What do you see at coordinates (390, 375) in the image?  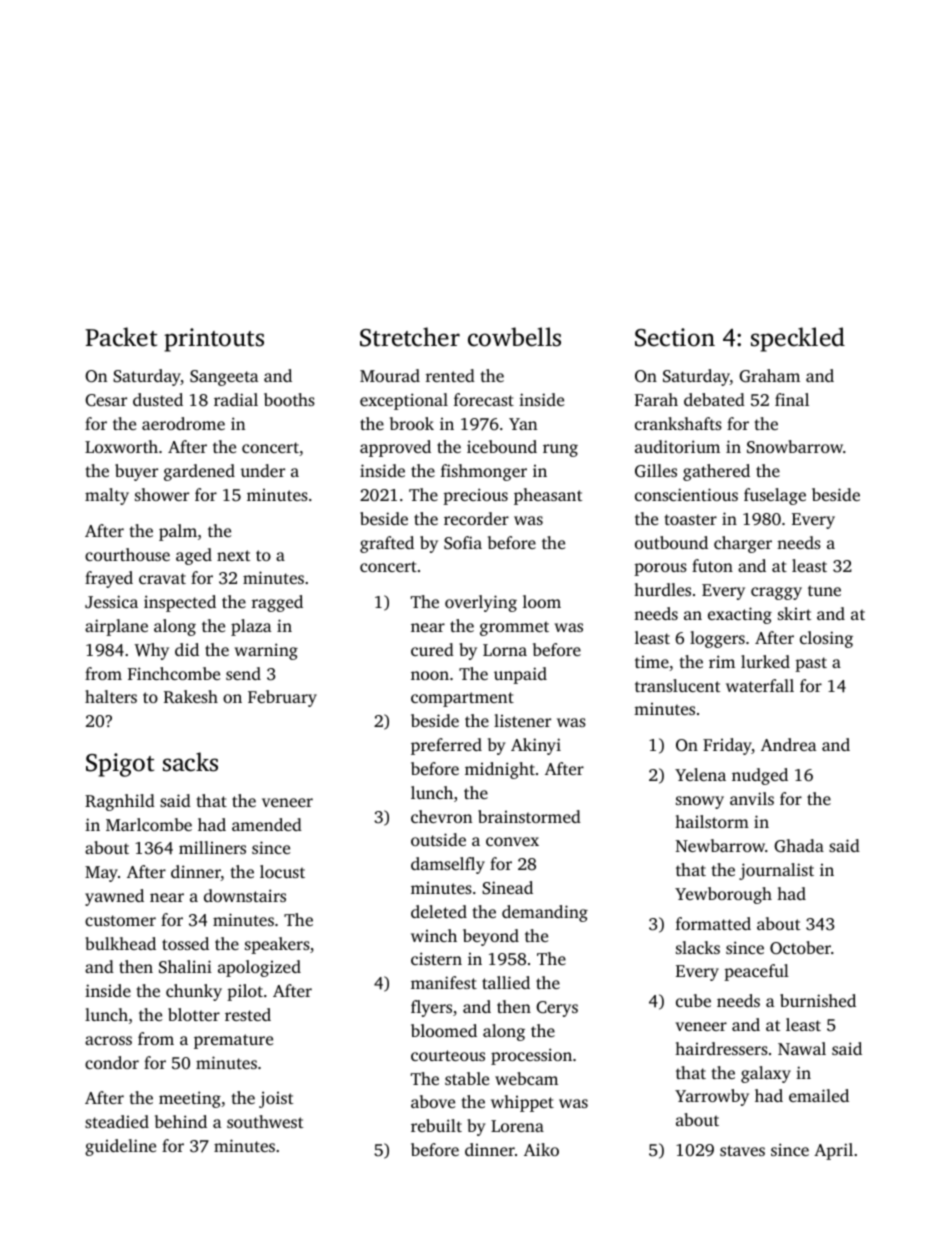 I see `Mourad` at bounding box center [390, 375].
